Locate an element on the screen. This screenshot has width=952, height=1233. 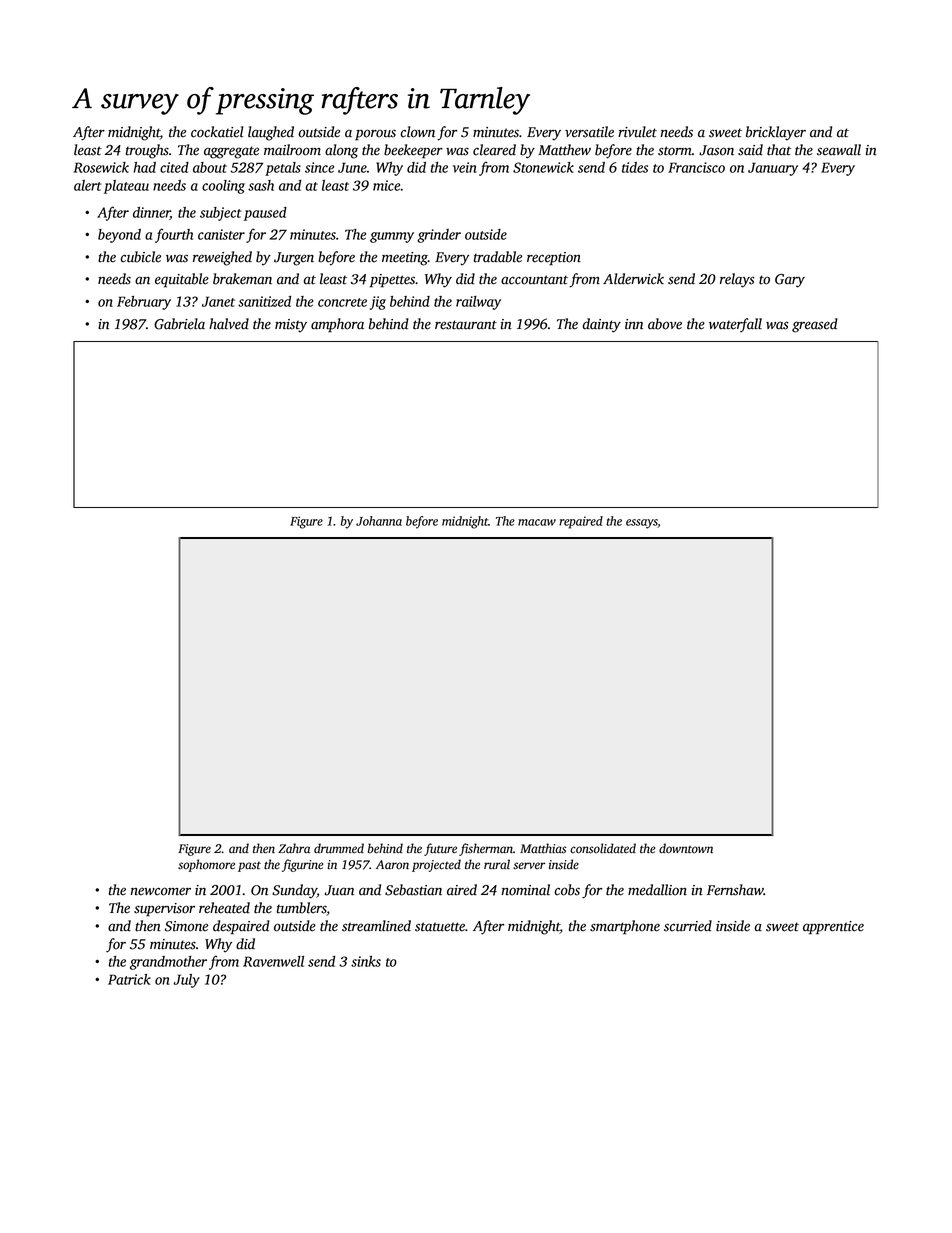
sophomore is located at coordinates (206, 865).
